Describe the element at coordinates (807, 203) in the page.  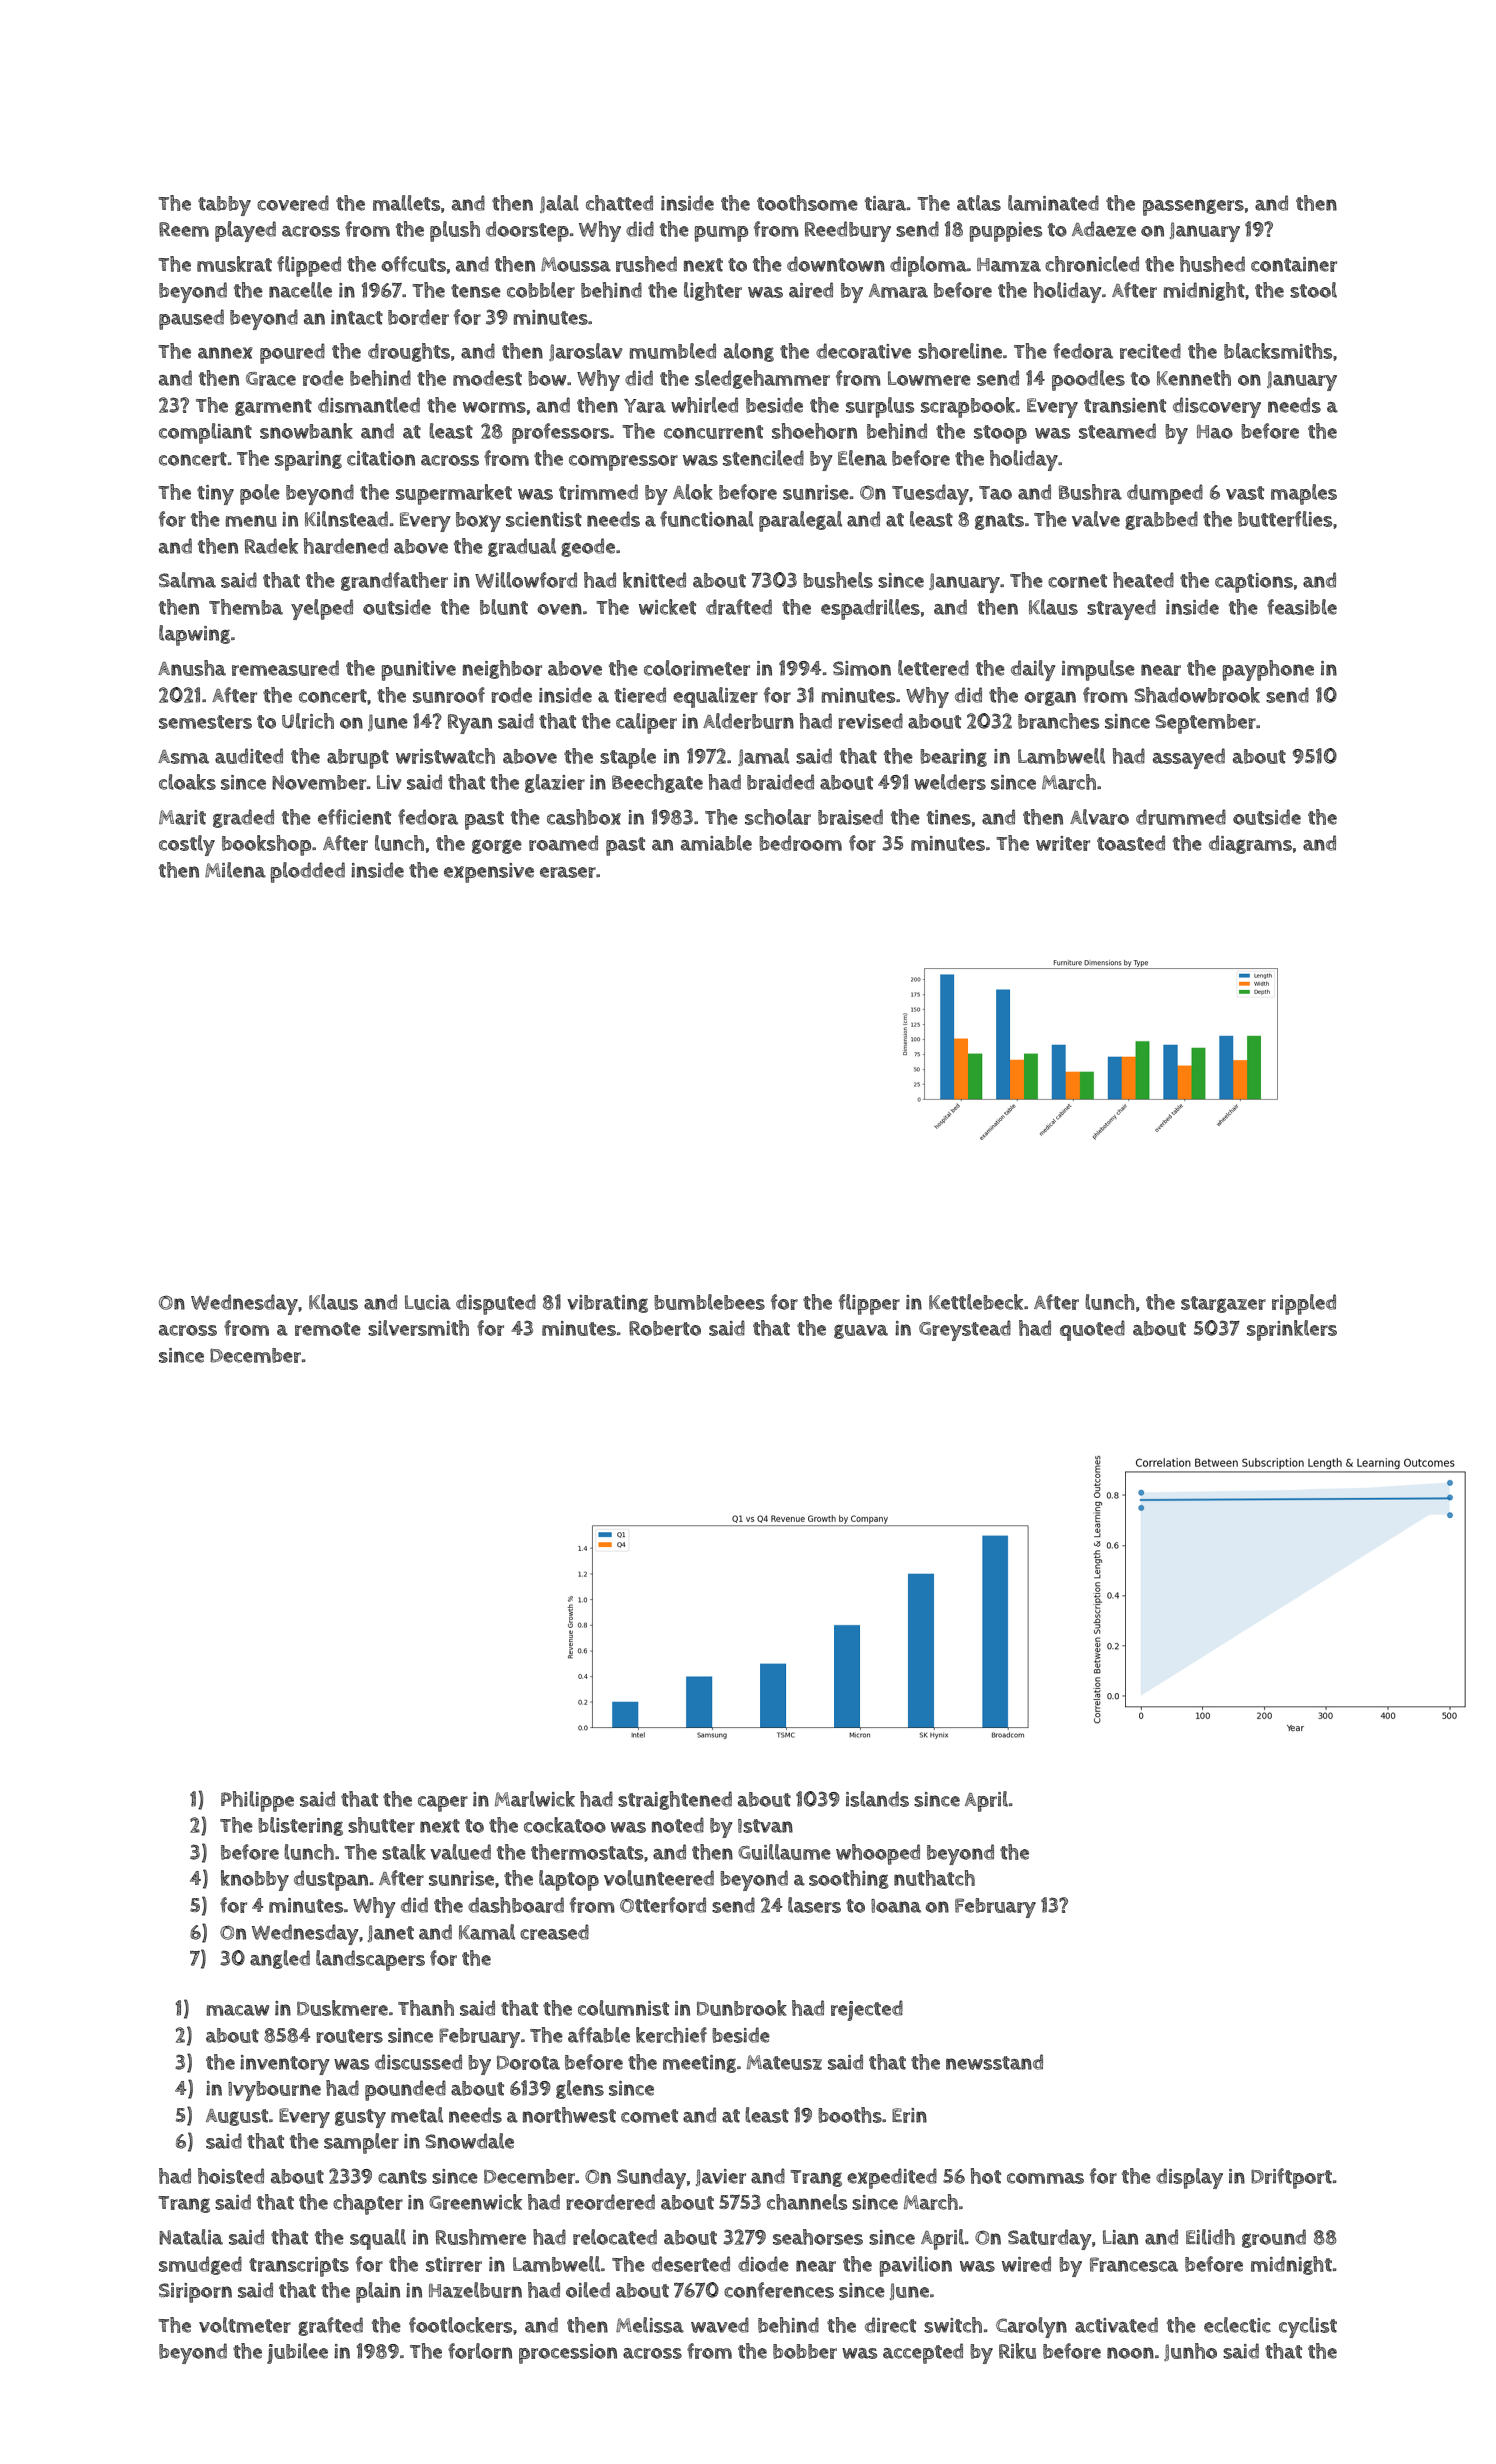
I see `toothsome` at that location.
